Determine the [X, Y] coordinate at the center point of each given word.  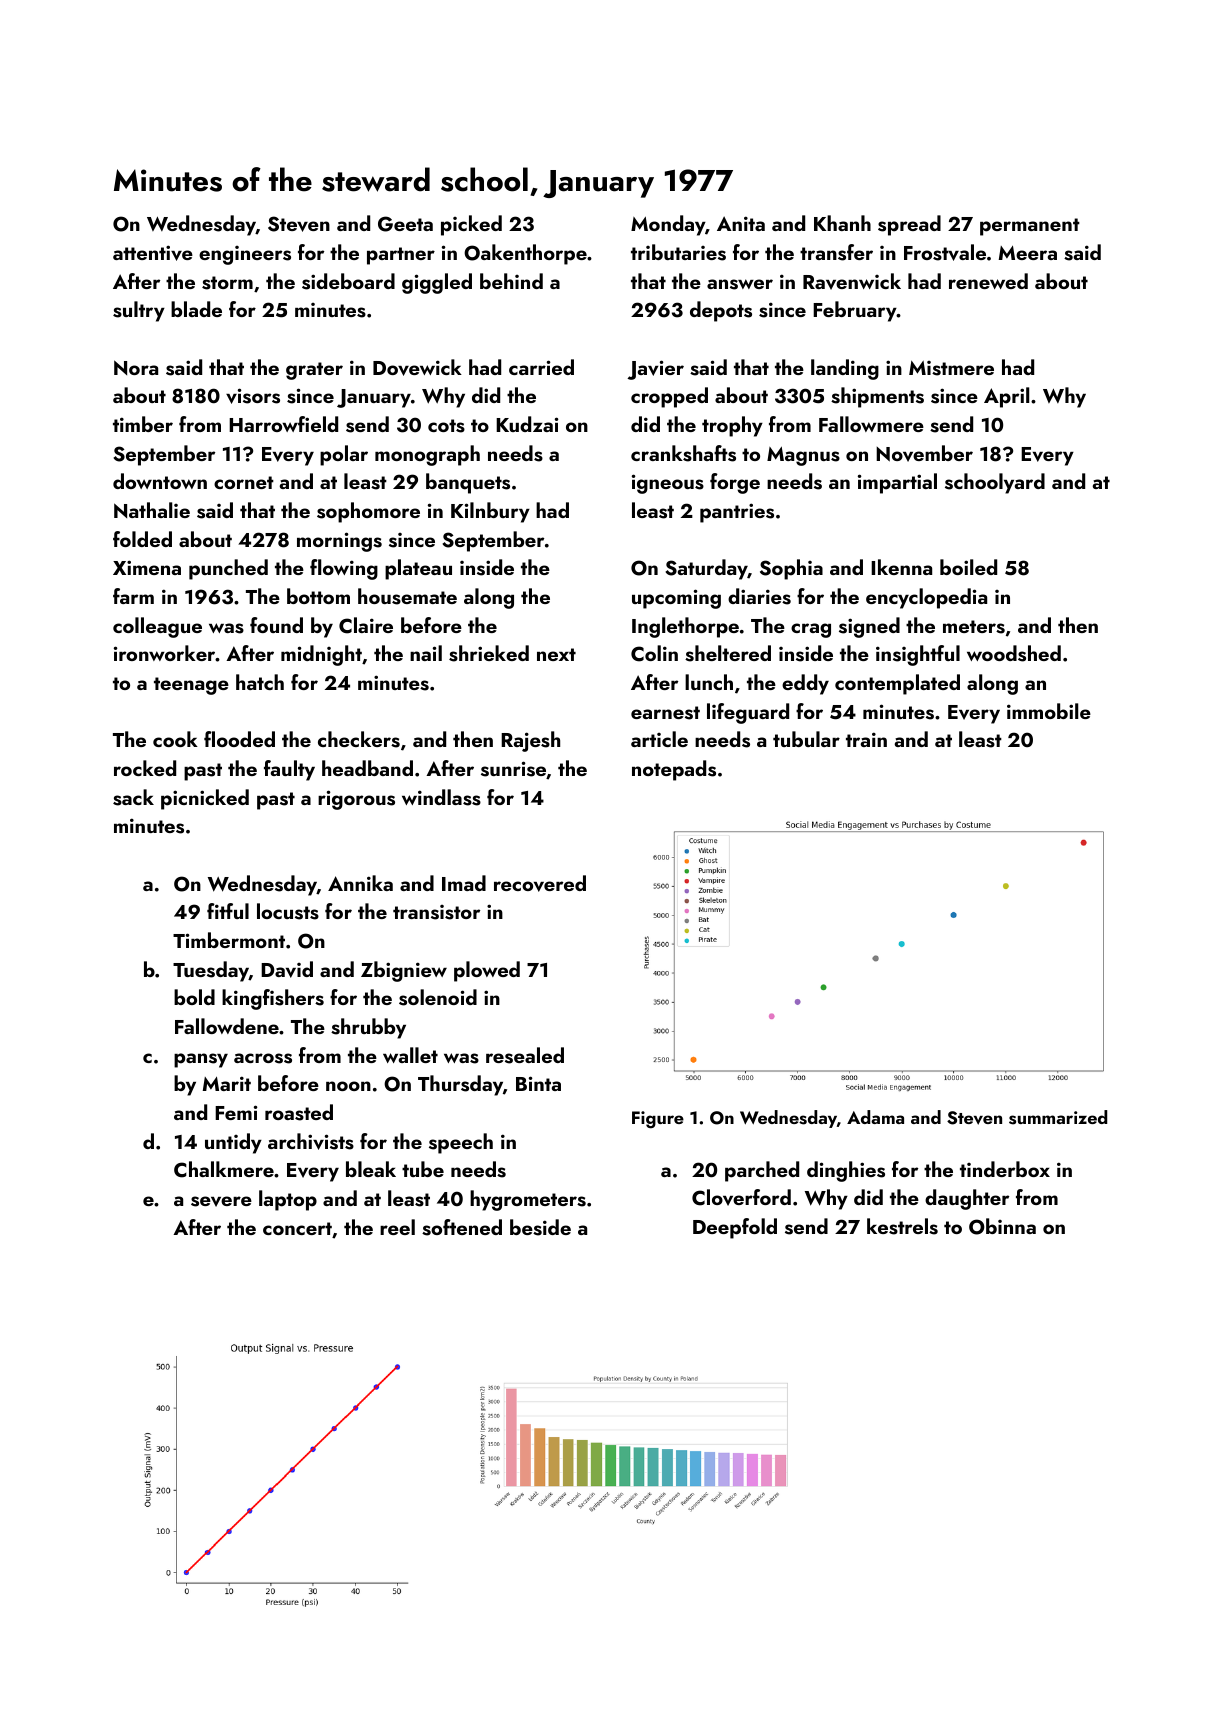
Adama [875, 1117]
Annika [360, 883]
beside [540, 1227]
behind [511, 281]
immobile [1049, 711]
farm [133, 596]
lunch [709, 682]
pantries [737, 513]
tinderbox [1005, 1169]
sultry [139, 311]
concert [297, 1228]
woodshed [1014, 653]
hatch [260, 682]
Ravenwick [852, 281]
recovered [540, 883]
